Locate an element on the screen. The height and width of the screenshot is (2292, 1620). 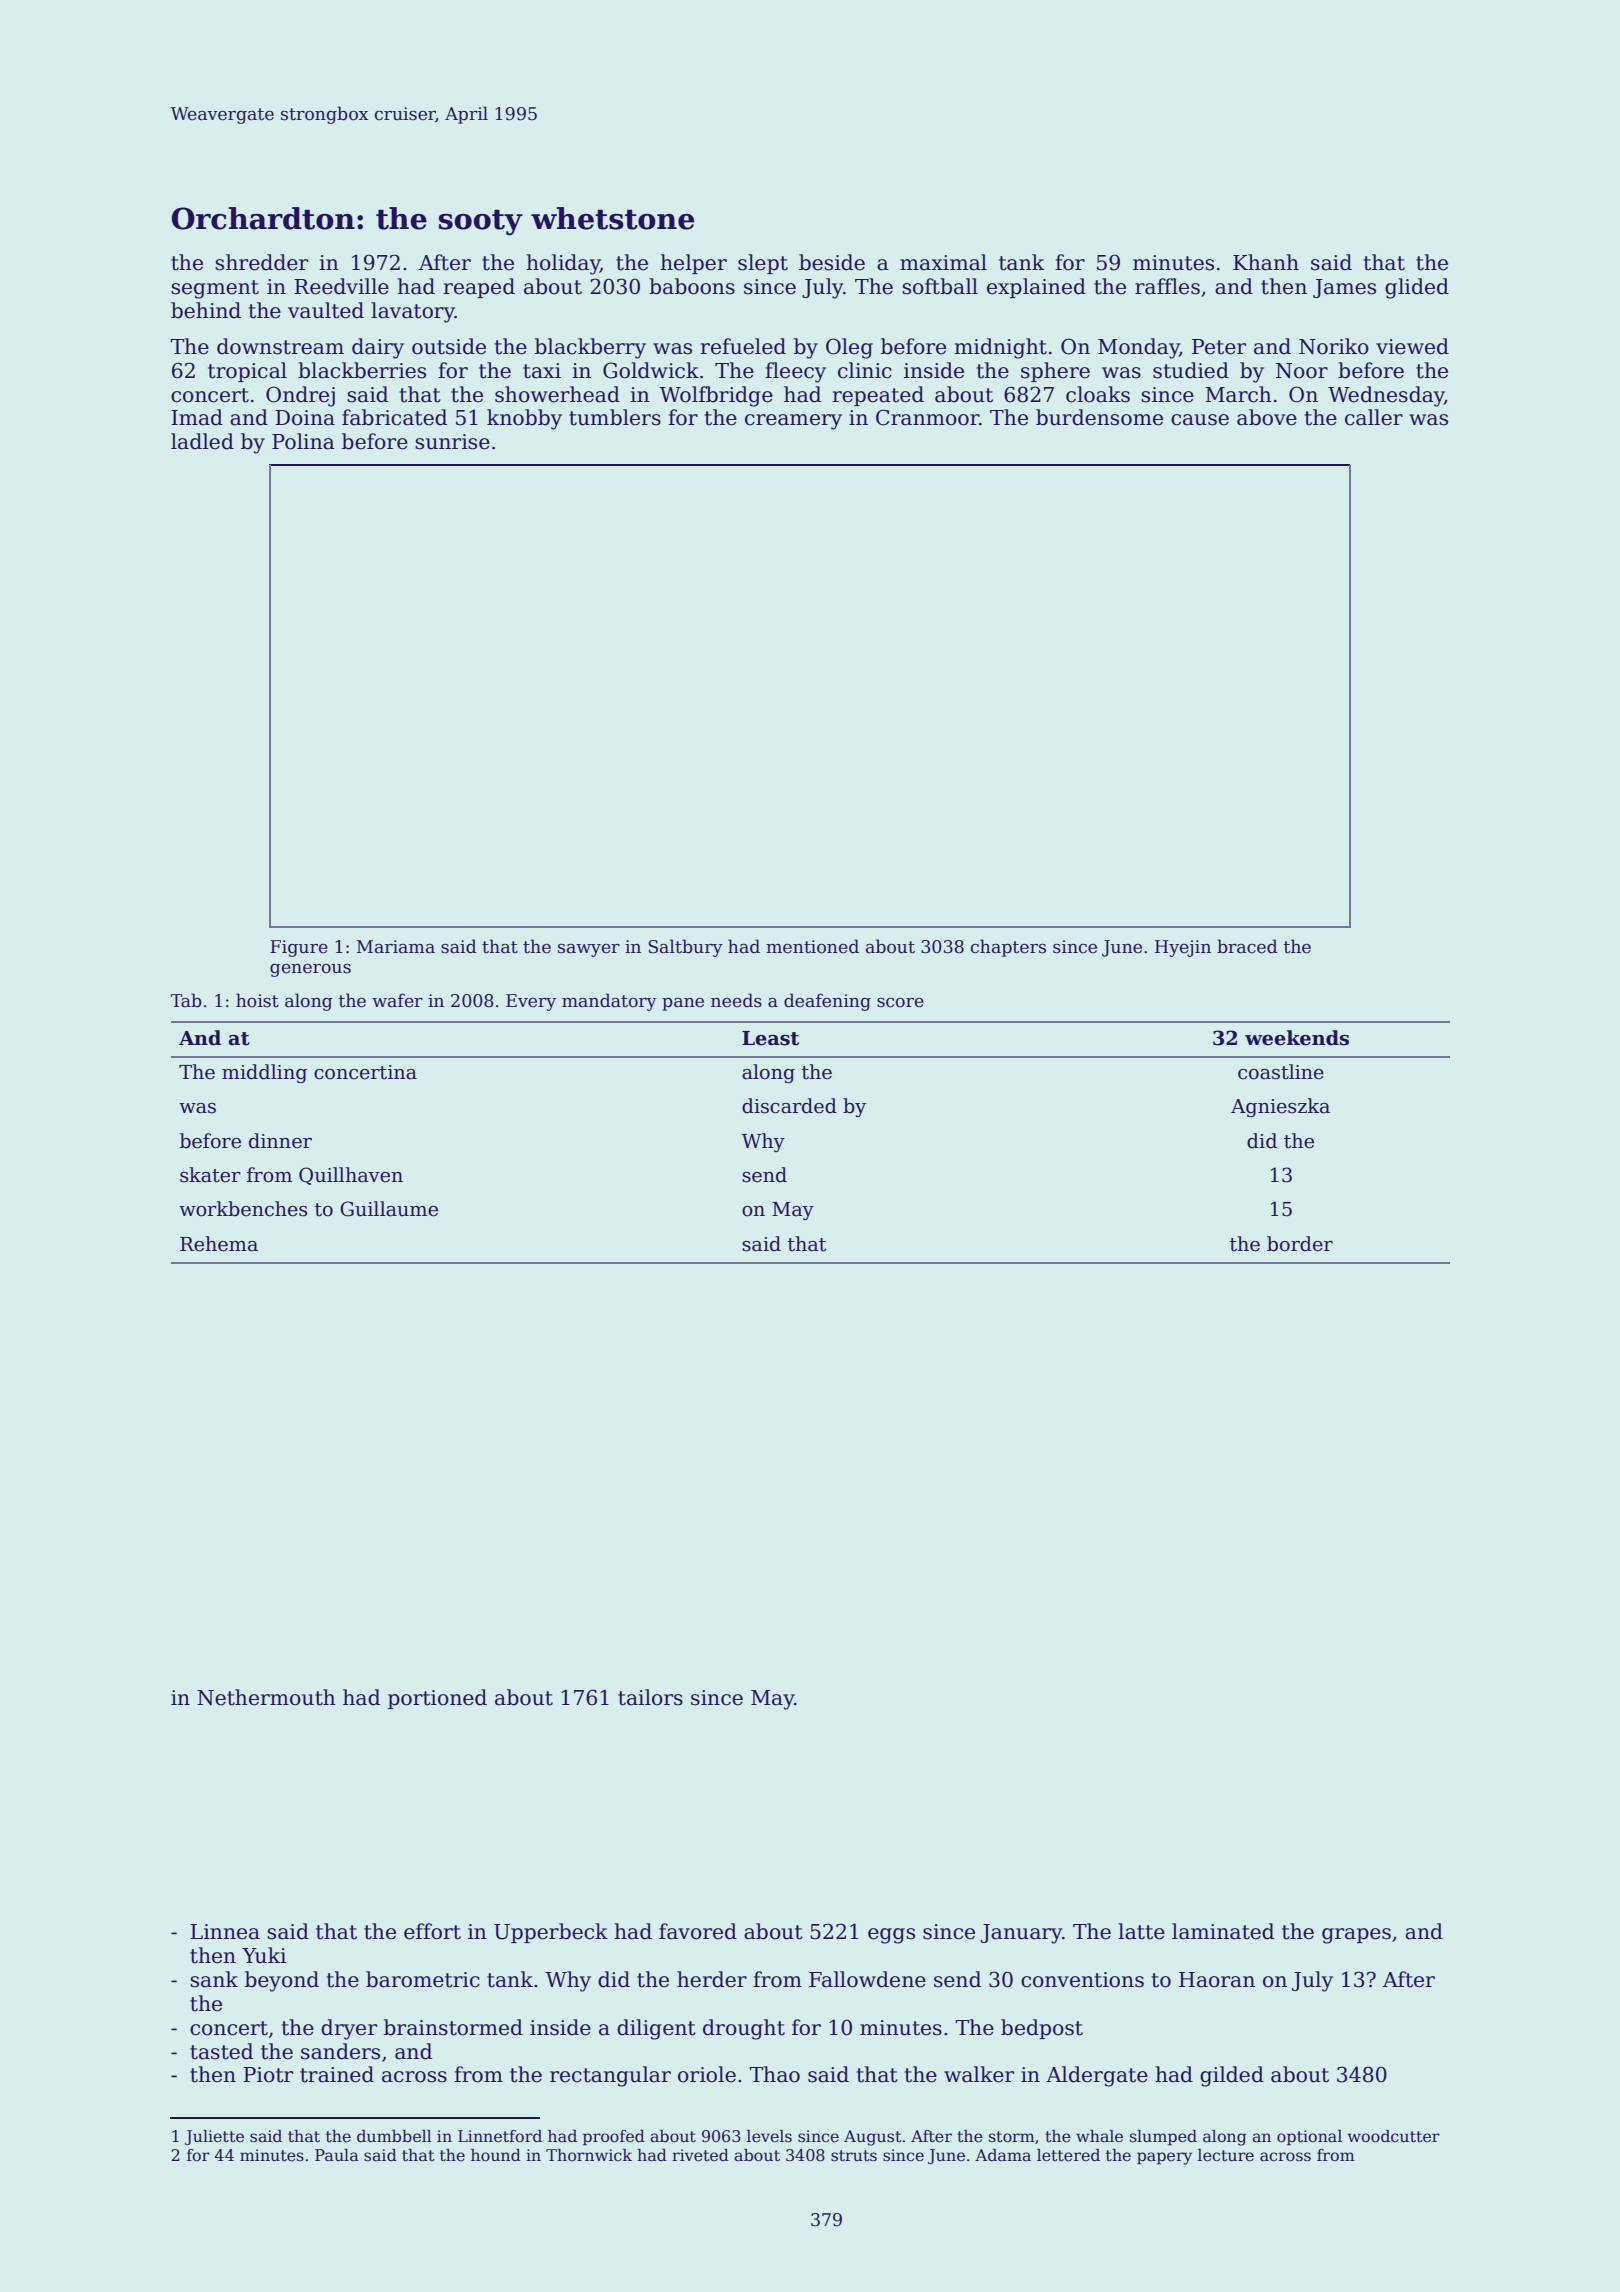
creamery is located at coordinates (793, 422).
